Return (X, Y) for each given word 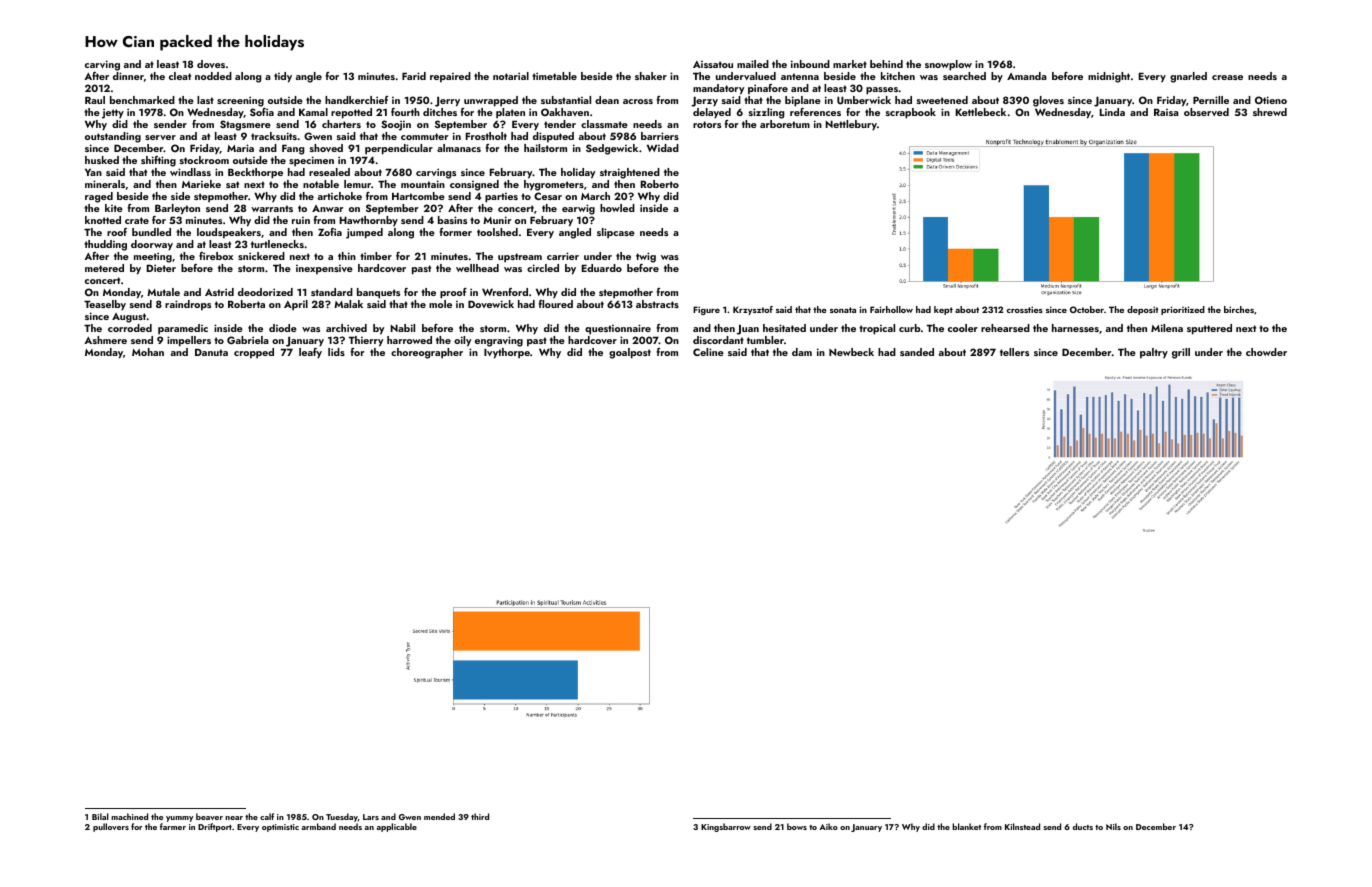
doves (211, 64)
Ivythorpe (507, 353)
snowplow (948, 65)
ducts (1083, 826)
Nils (1113, 826)
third (480, 816)
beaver (209, 816)
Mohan (148, 352)
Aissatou (713, 64)
